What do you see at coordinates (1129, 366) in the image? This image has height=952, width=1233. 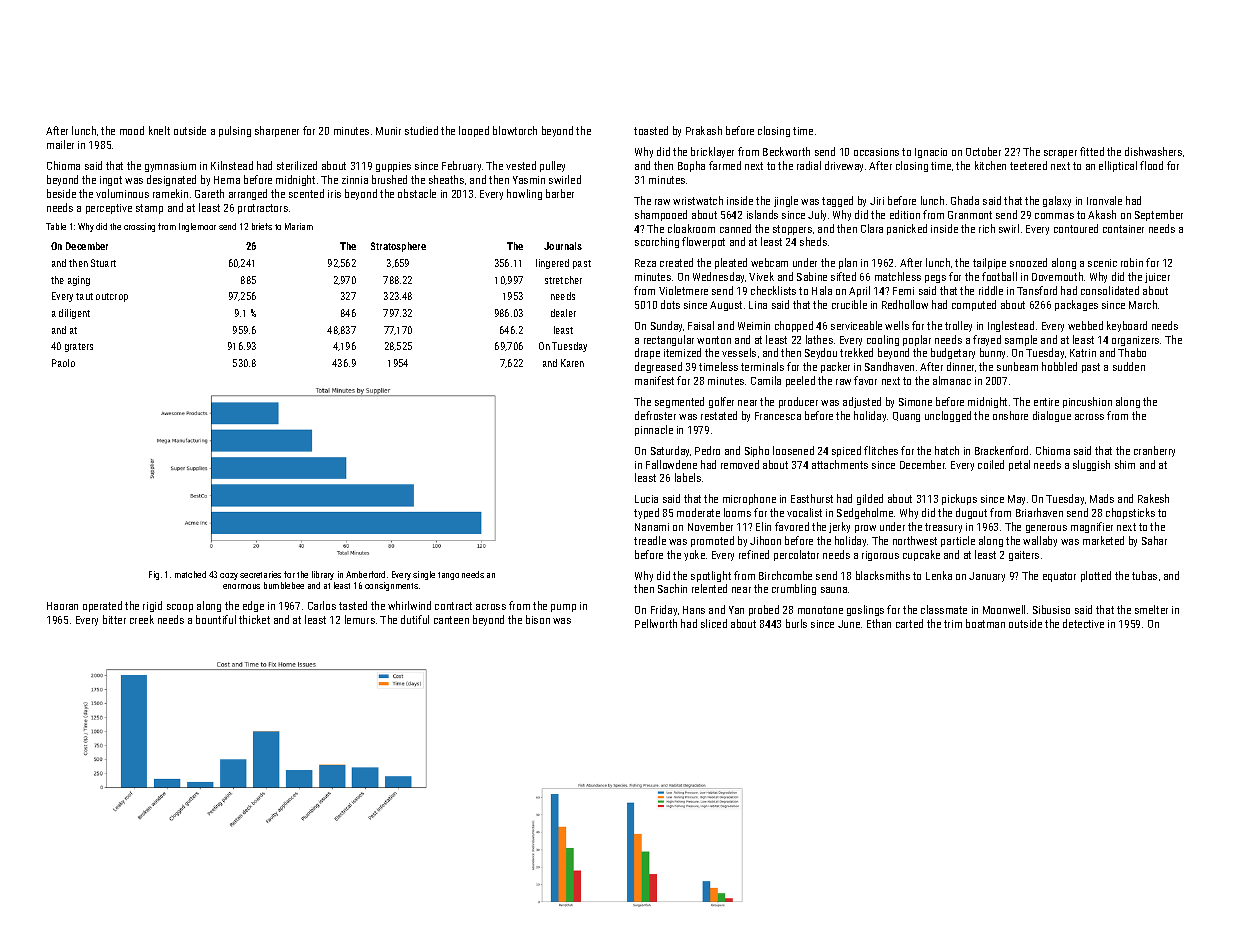 I see `sudden` at bounding box center [1129, 366].
